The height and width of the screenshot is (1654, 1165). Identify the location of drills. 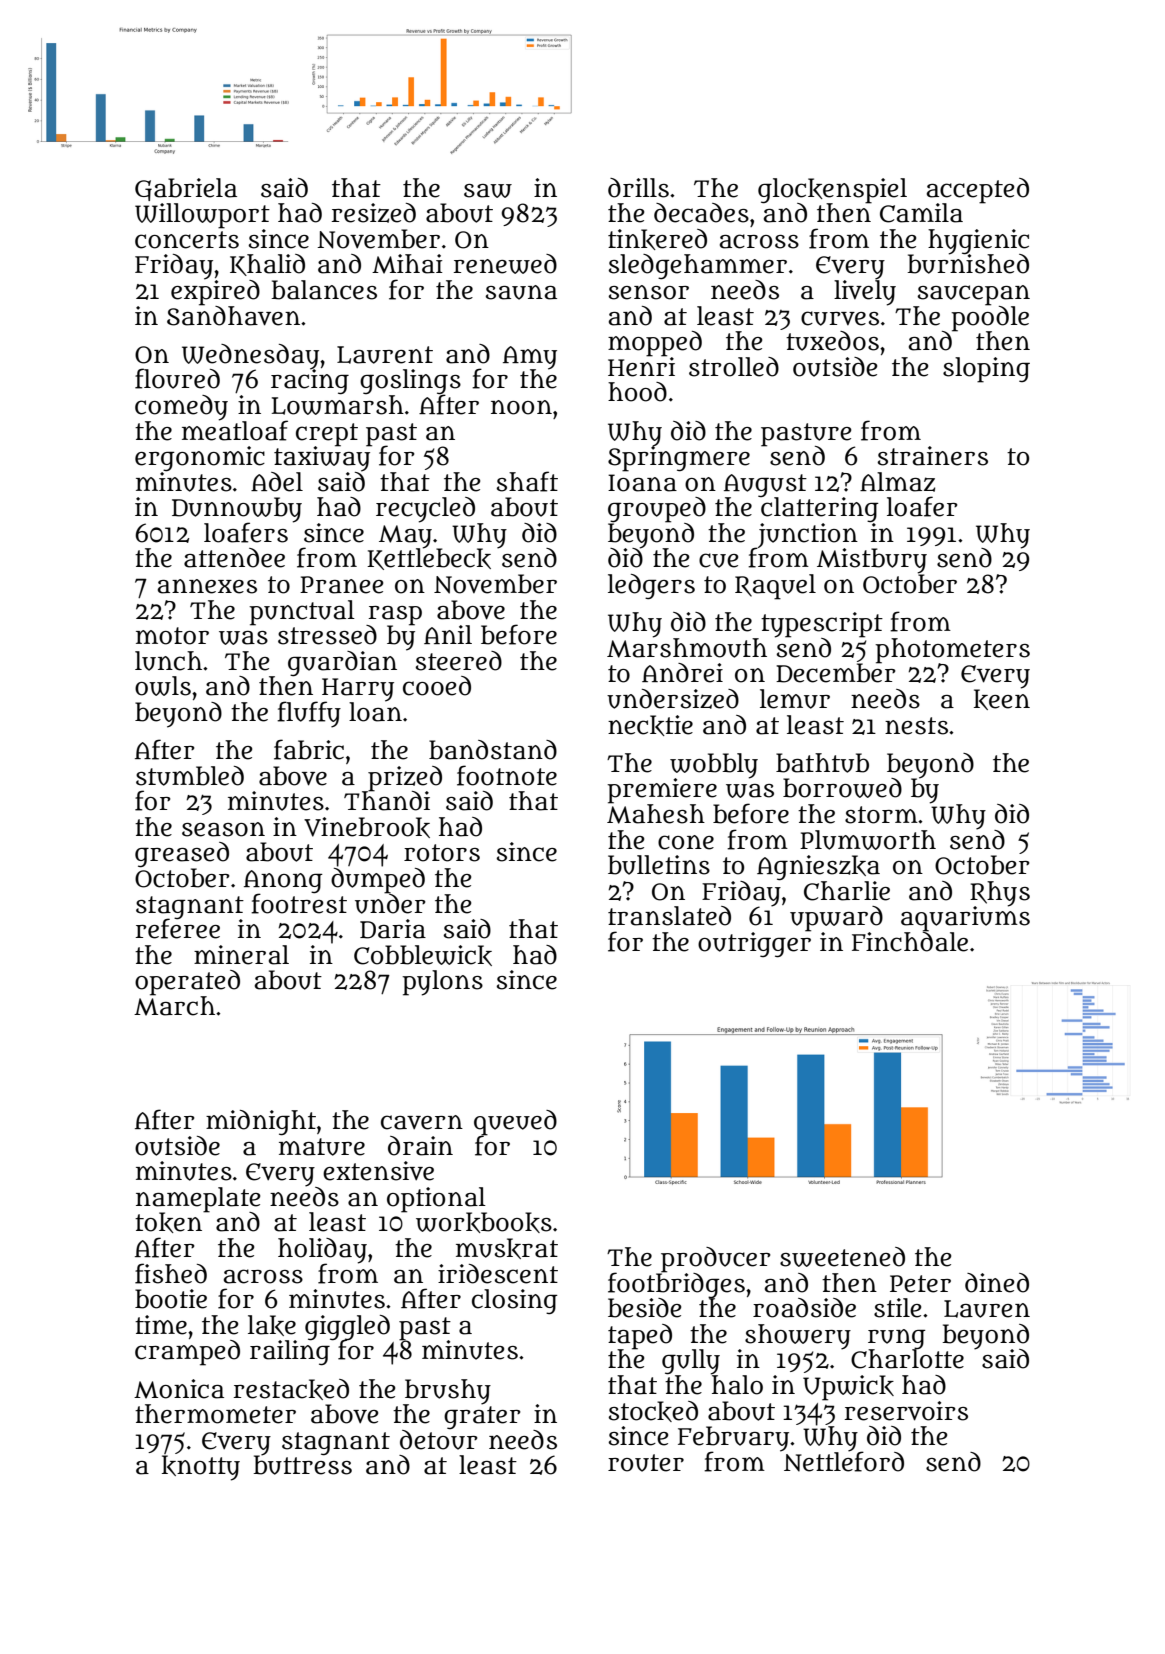
(638, 188).
